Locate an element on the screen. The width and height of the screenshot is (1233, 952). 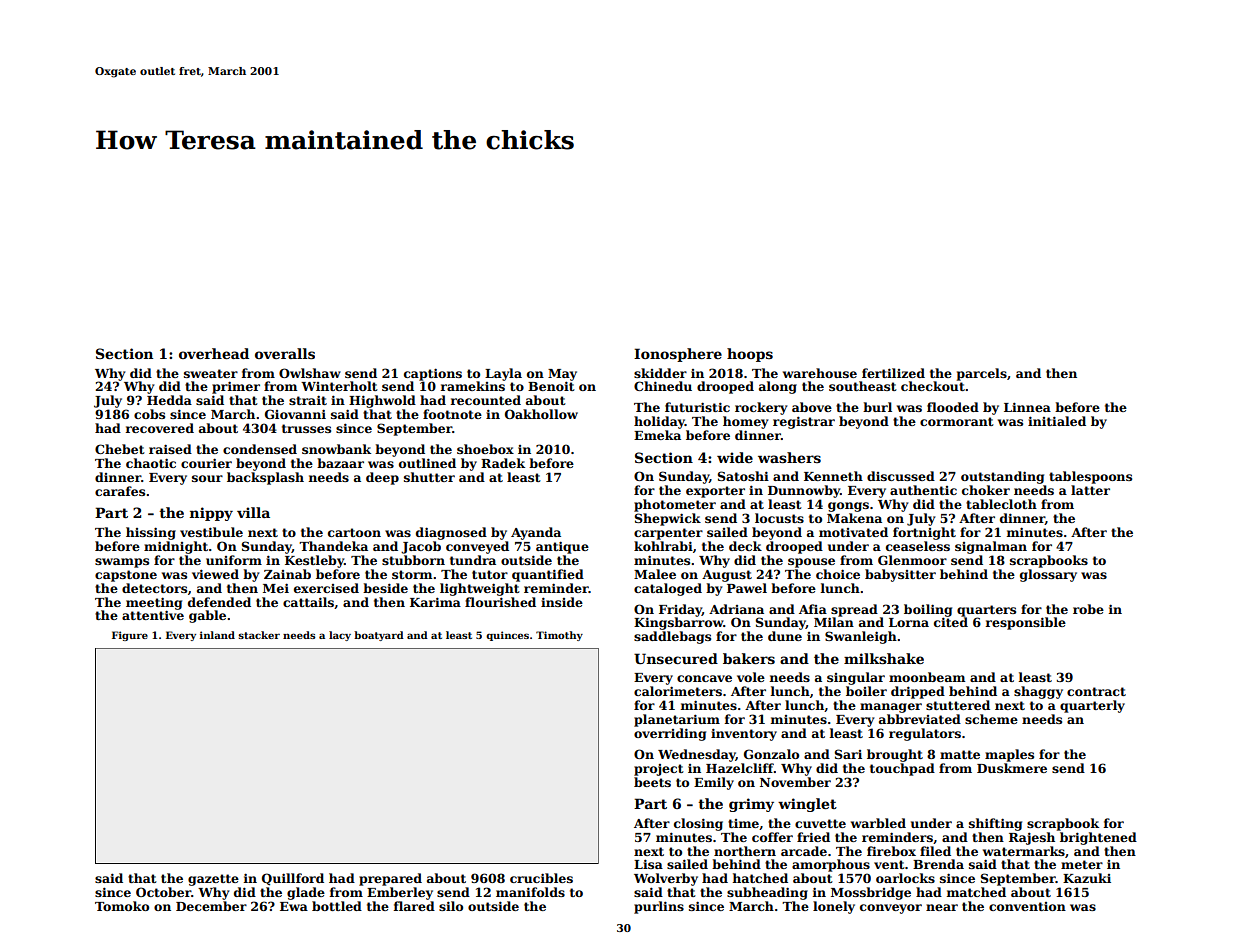
Hedda is located at coordinates (169, 400).
